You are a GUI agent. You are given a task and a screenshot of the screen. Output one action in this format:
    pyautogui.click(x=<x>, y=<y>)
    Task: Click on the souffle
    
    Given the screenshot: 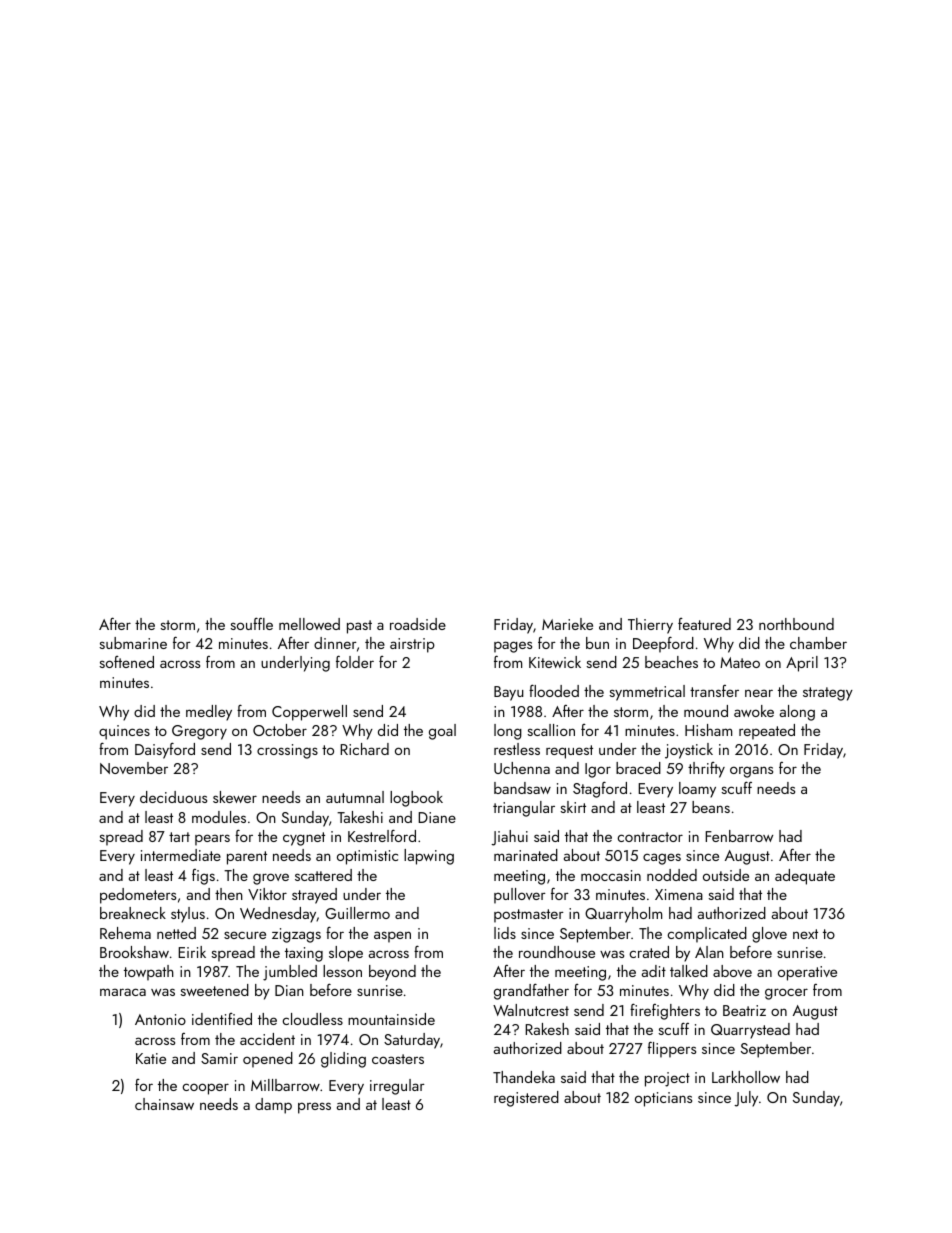 What is the action you would take?
    pyautogui.click(x=251, y=623)
